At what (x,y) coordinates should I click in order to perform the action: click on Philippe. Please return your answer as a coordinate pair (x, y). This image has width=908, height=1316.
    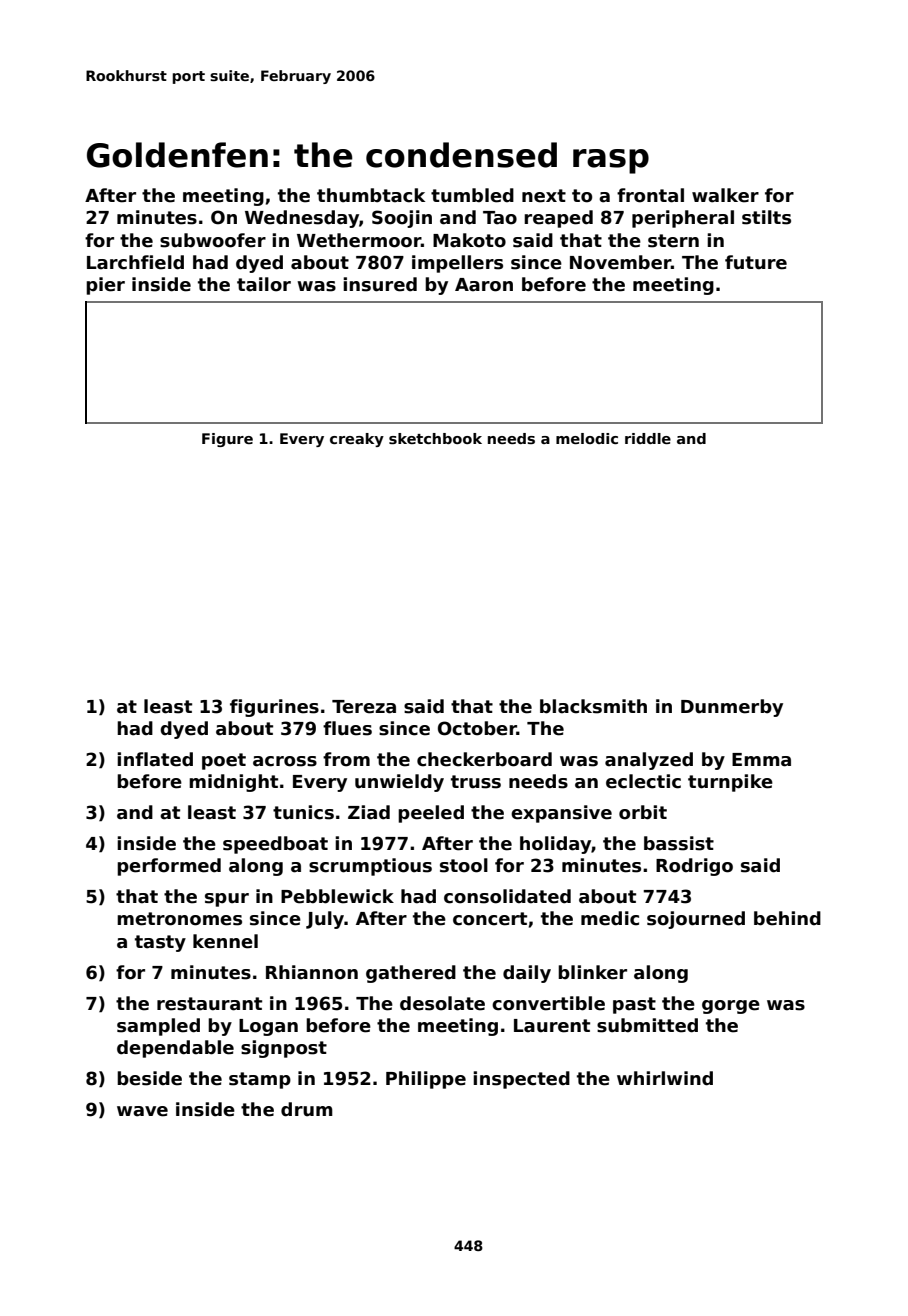
    Looking at the image, I should click on (426, 1080).
